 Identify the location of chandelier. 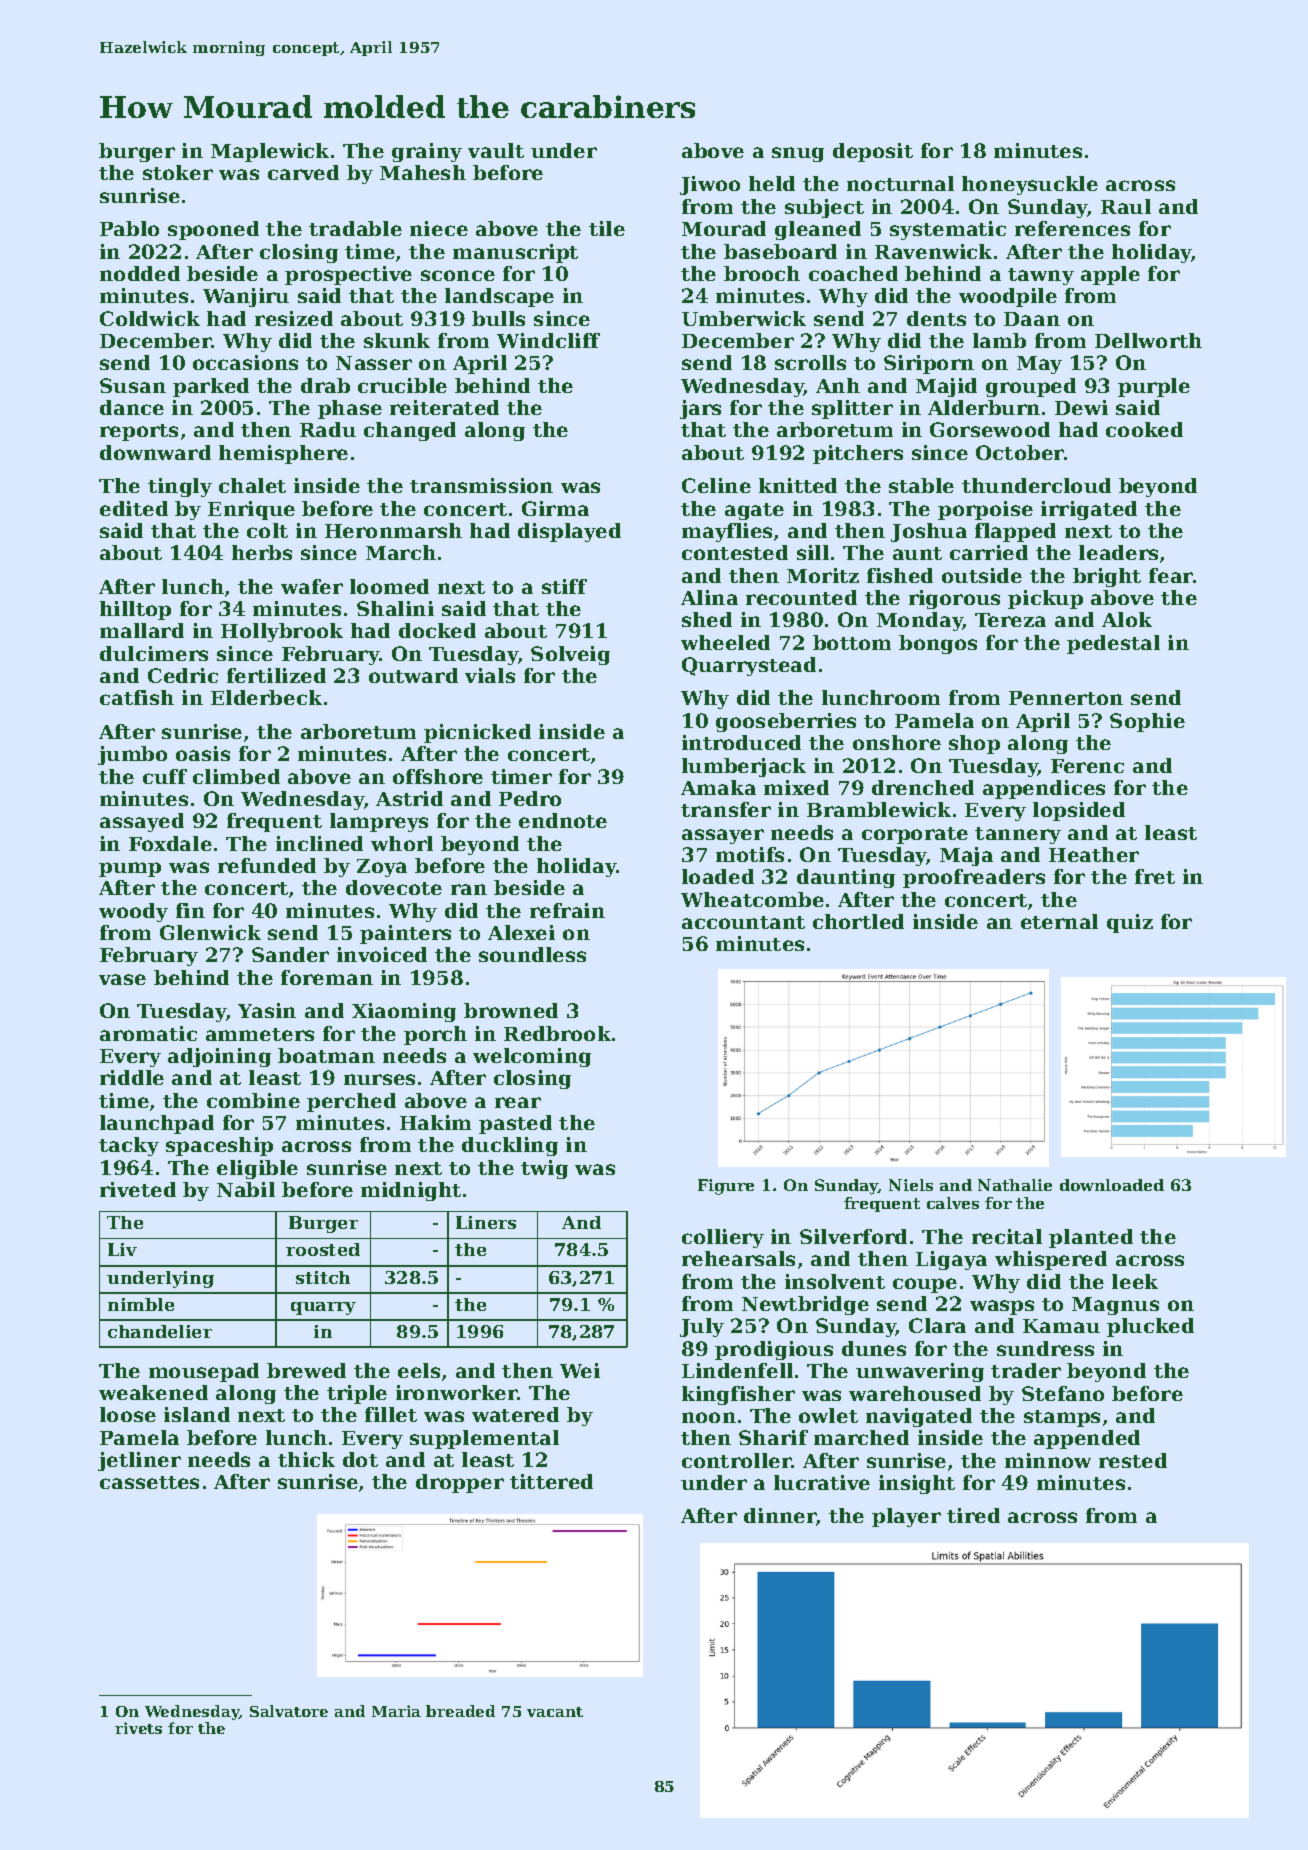
(160, 1331).
